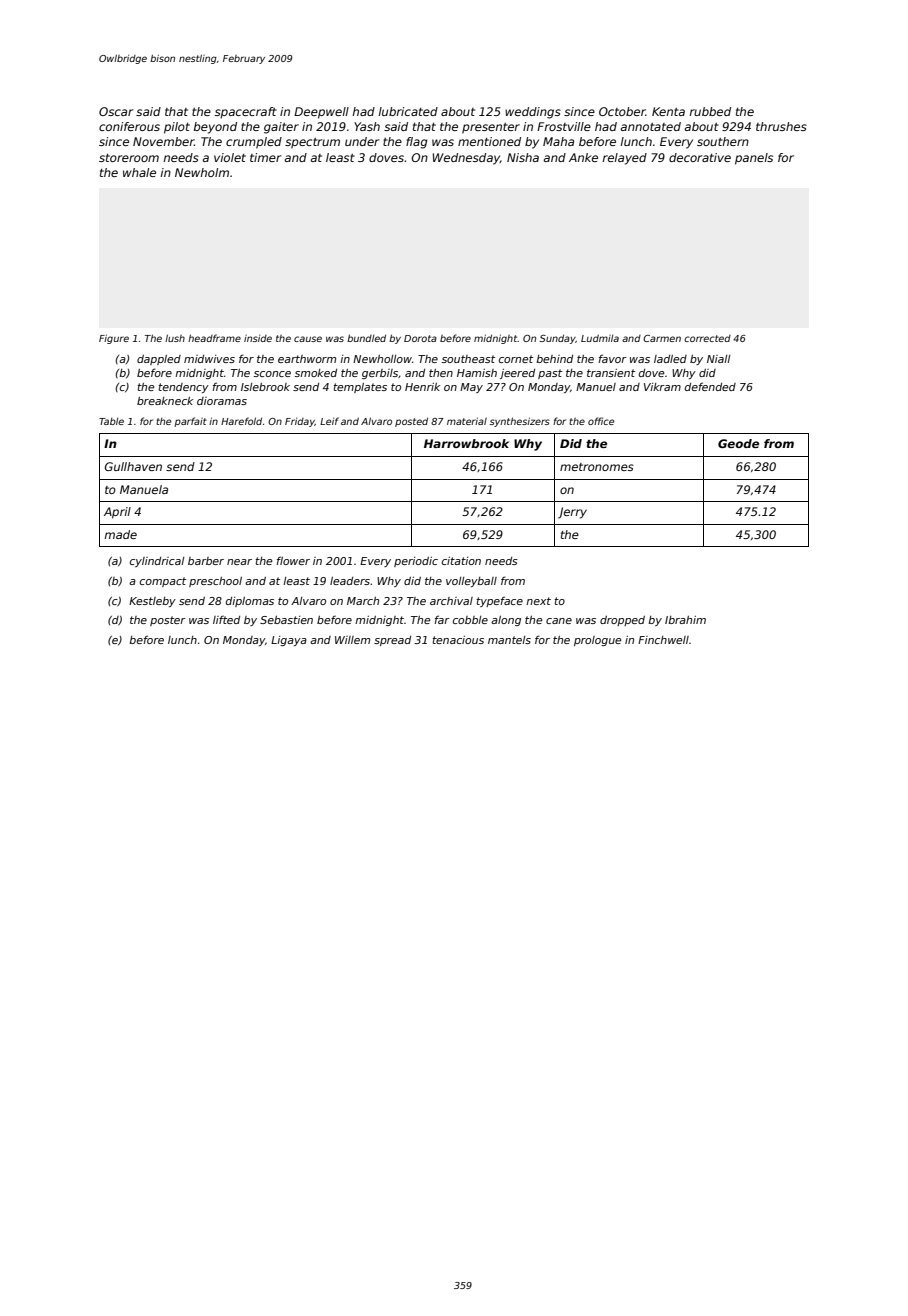 This screenshot has width=908, height=1316. Describe the element at coordinates (471, 582) in the screenshot. I see `volleyball` at that location.
